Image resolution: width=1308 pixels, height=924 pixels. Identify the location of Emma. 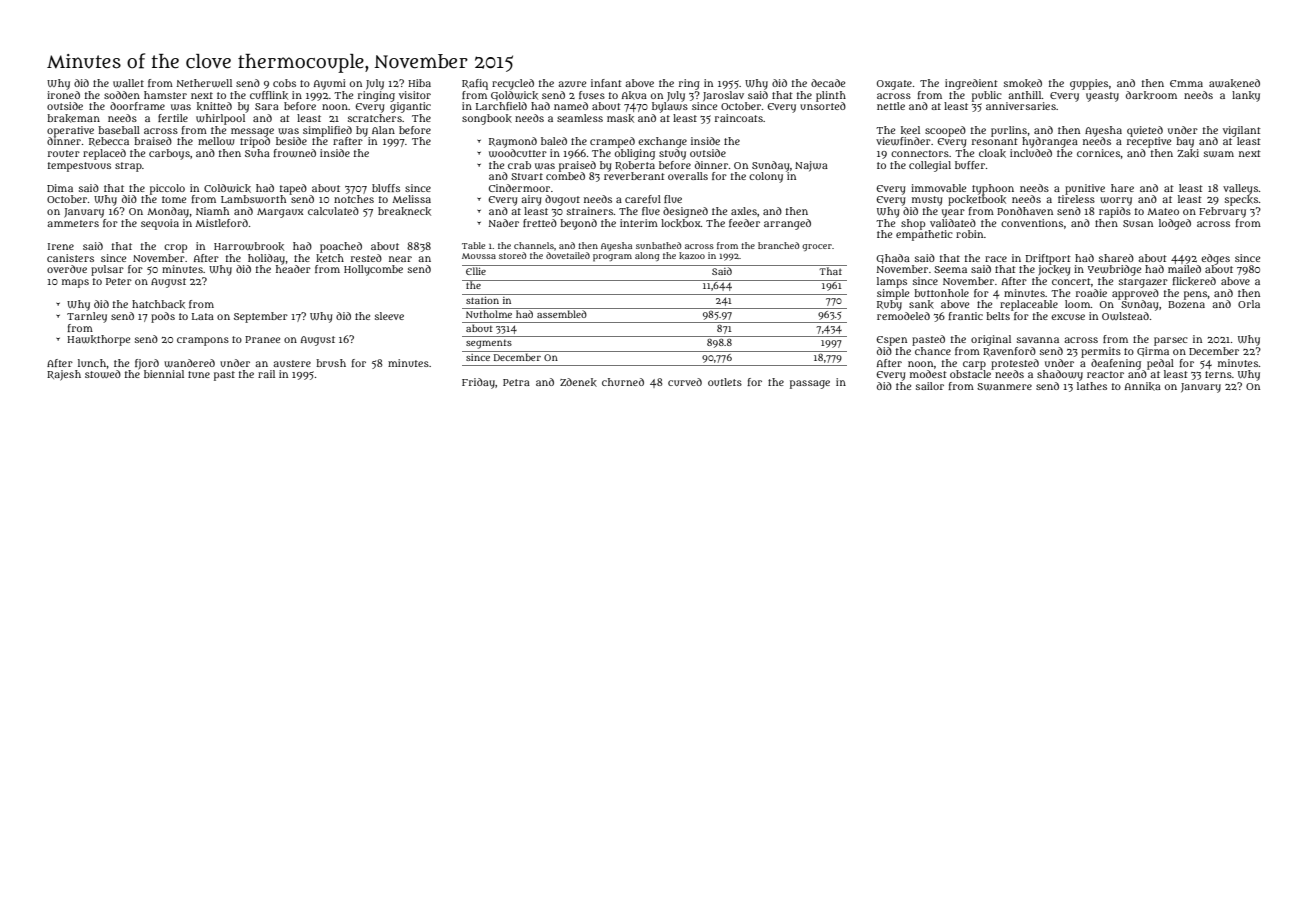
(1186, 83).
